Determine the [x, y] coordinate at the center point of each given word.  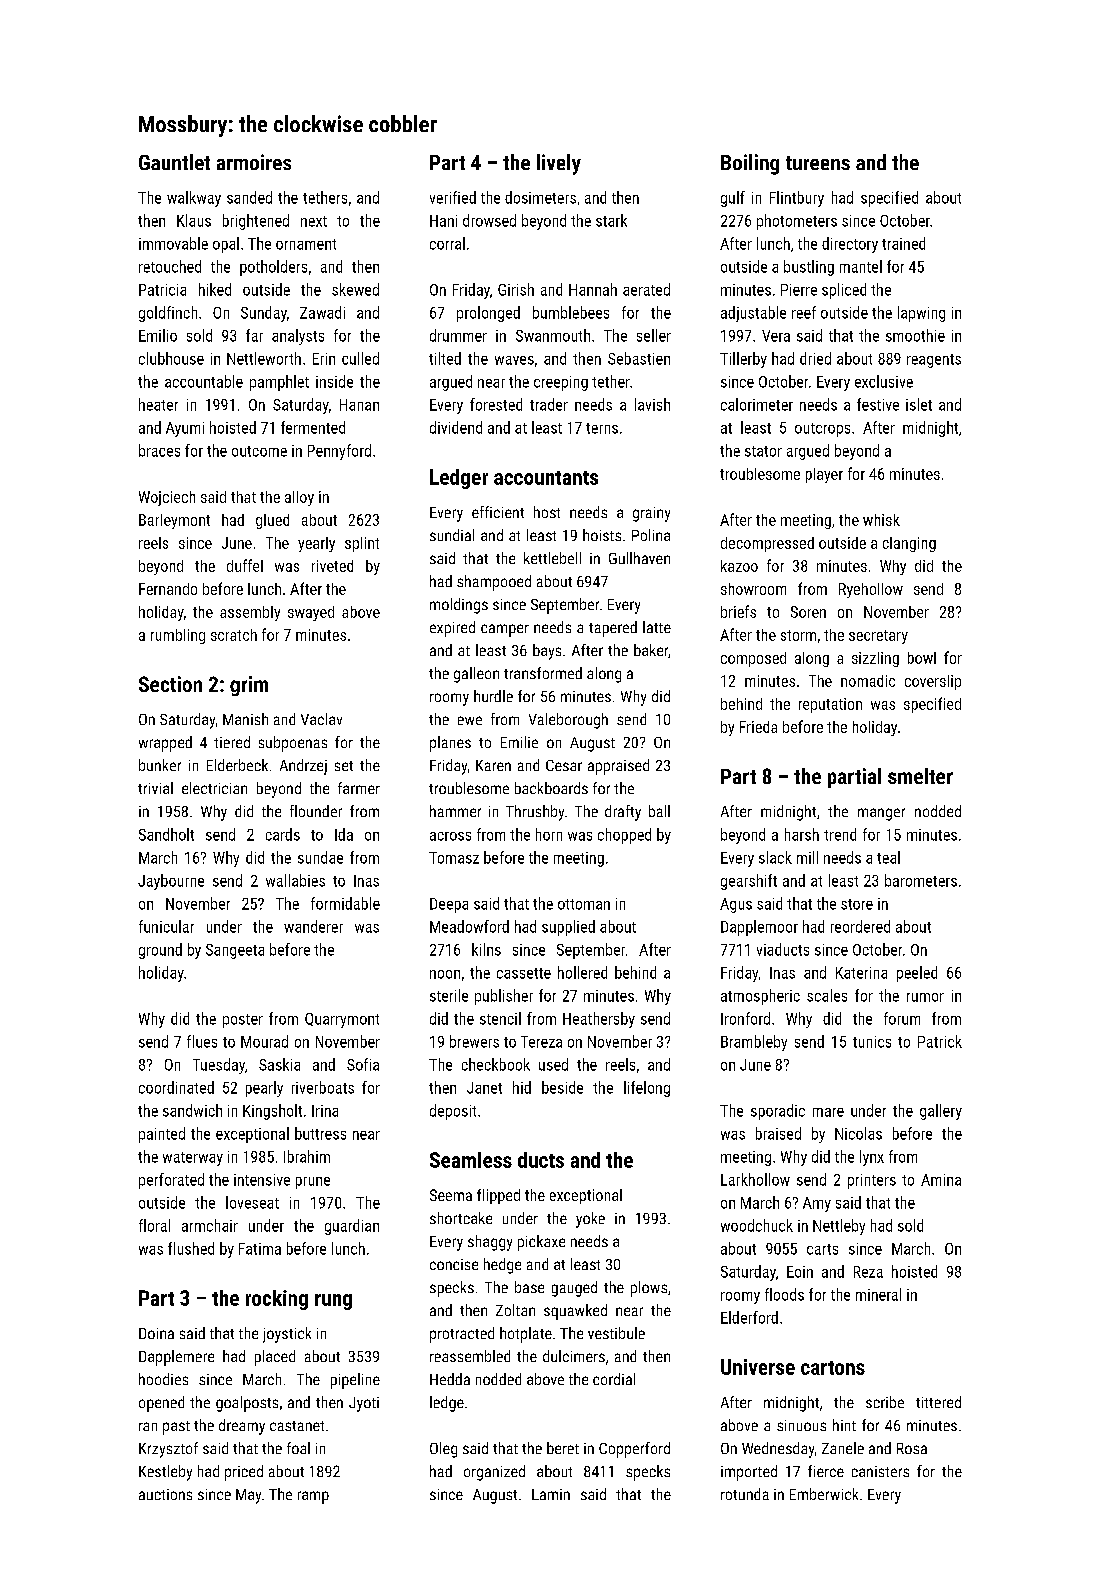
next [314, 221]
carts [822, 1249]
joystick [287, 1335]
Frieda [758, 727]
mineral [878, 1294]
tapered [613, 629]
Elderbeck [237, 765]
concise [454, 1264]
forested [496, 404]
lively [559, 164]
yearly [316, 544]
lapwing [921, 314]
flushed [191, 1248]
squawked [575, 1312]
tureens [818, 163]
